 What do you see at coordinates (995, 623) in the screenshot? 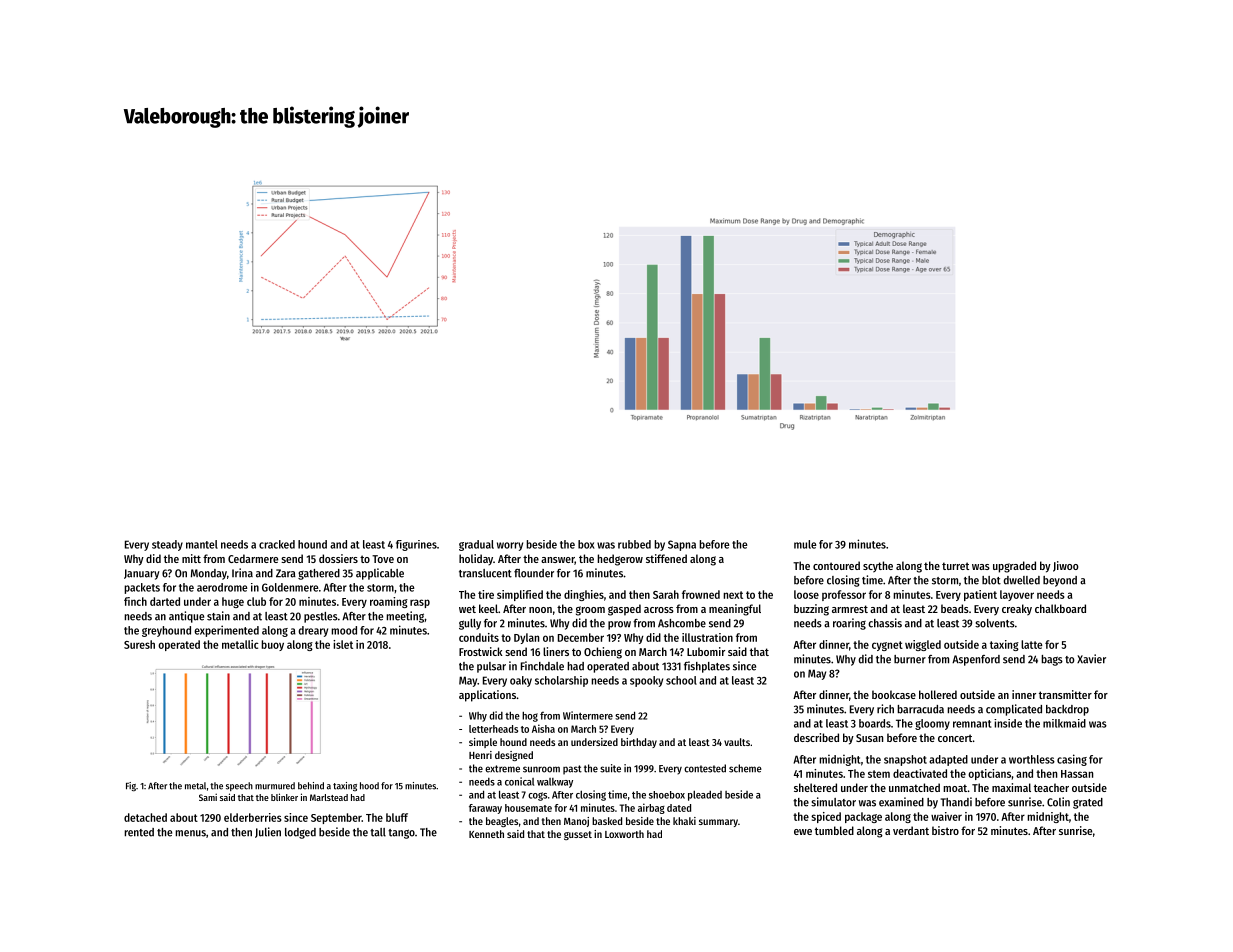
I see `solvents` at bounding box center [995, 623].
